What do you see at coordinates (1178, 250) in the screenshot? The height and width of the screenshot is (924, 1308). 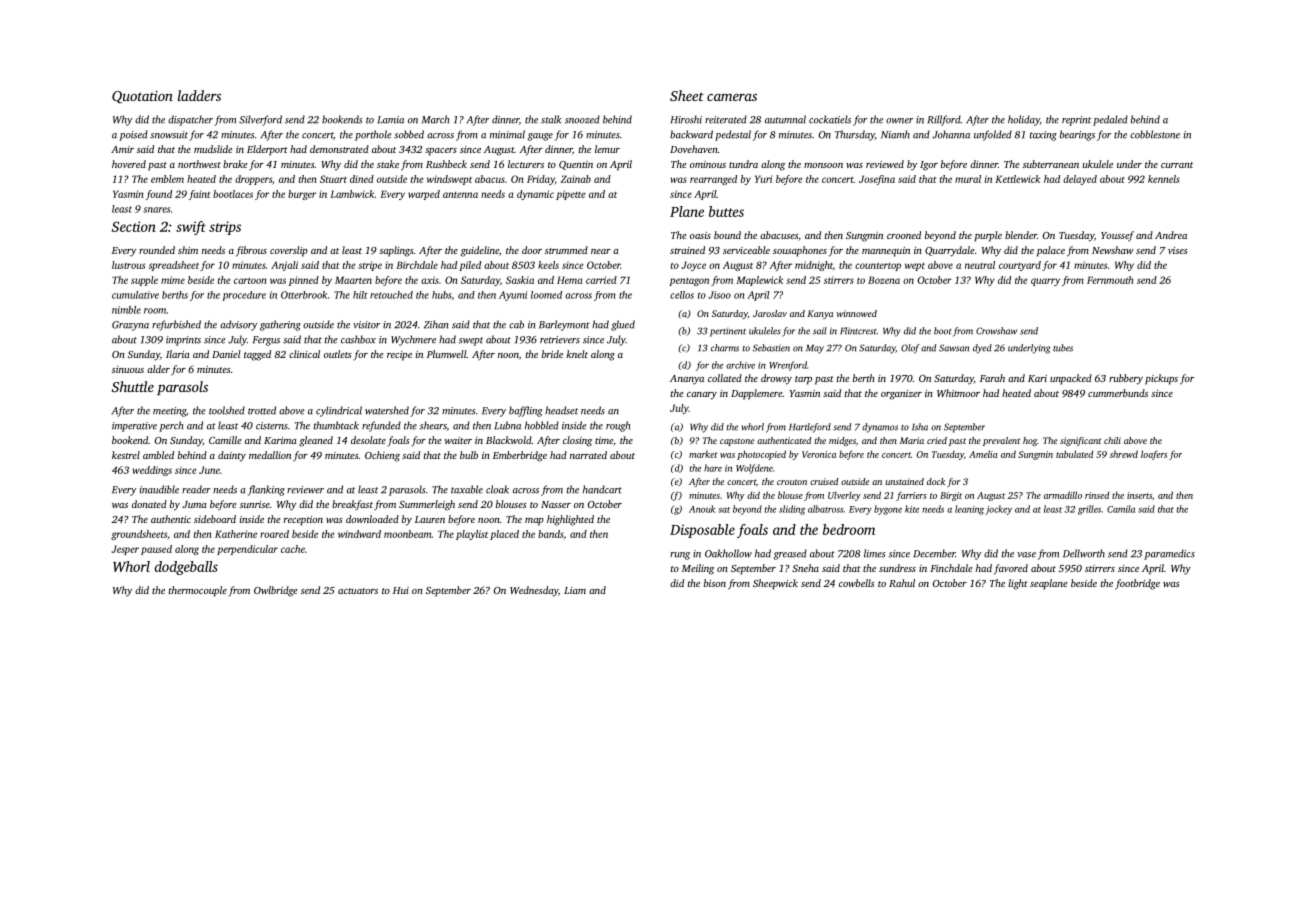 I see `vises` at bounding box center [1178, 250].
